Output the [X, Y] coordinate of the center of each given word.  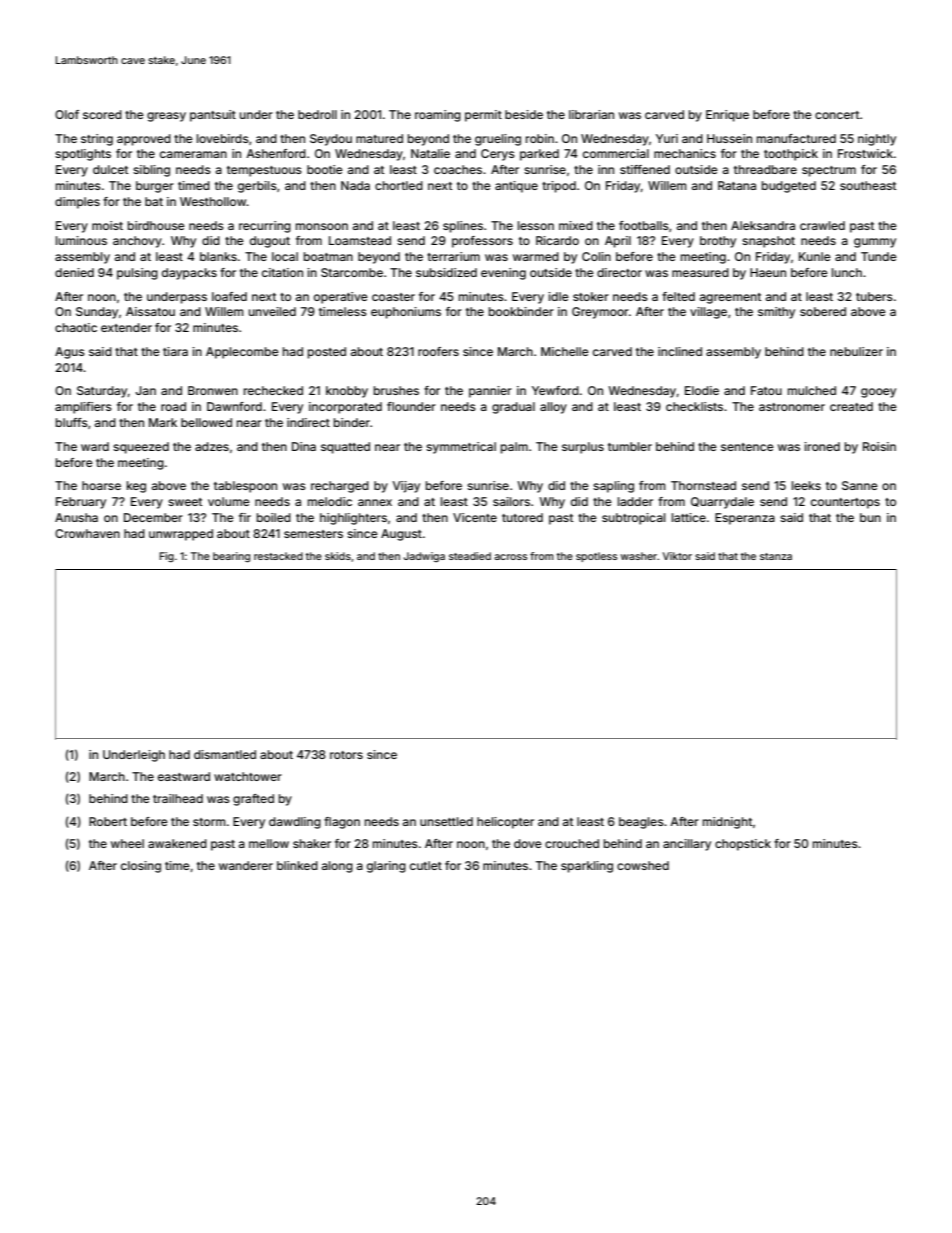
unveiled [272, 311]
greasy [166, 117]
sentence [747, 447]
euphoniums [406, 313]
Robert [108, 821]
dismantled [225, 754]
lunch [847, 272]
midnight [727, 823]
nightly [877, 140]
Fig [166, 557]
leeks [806, 485]
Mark [163, 422]
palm [514, 448]
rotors [346, 755]
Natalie [430, 153]
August [401, 535]
